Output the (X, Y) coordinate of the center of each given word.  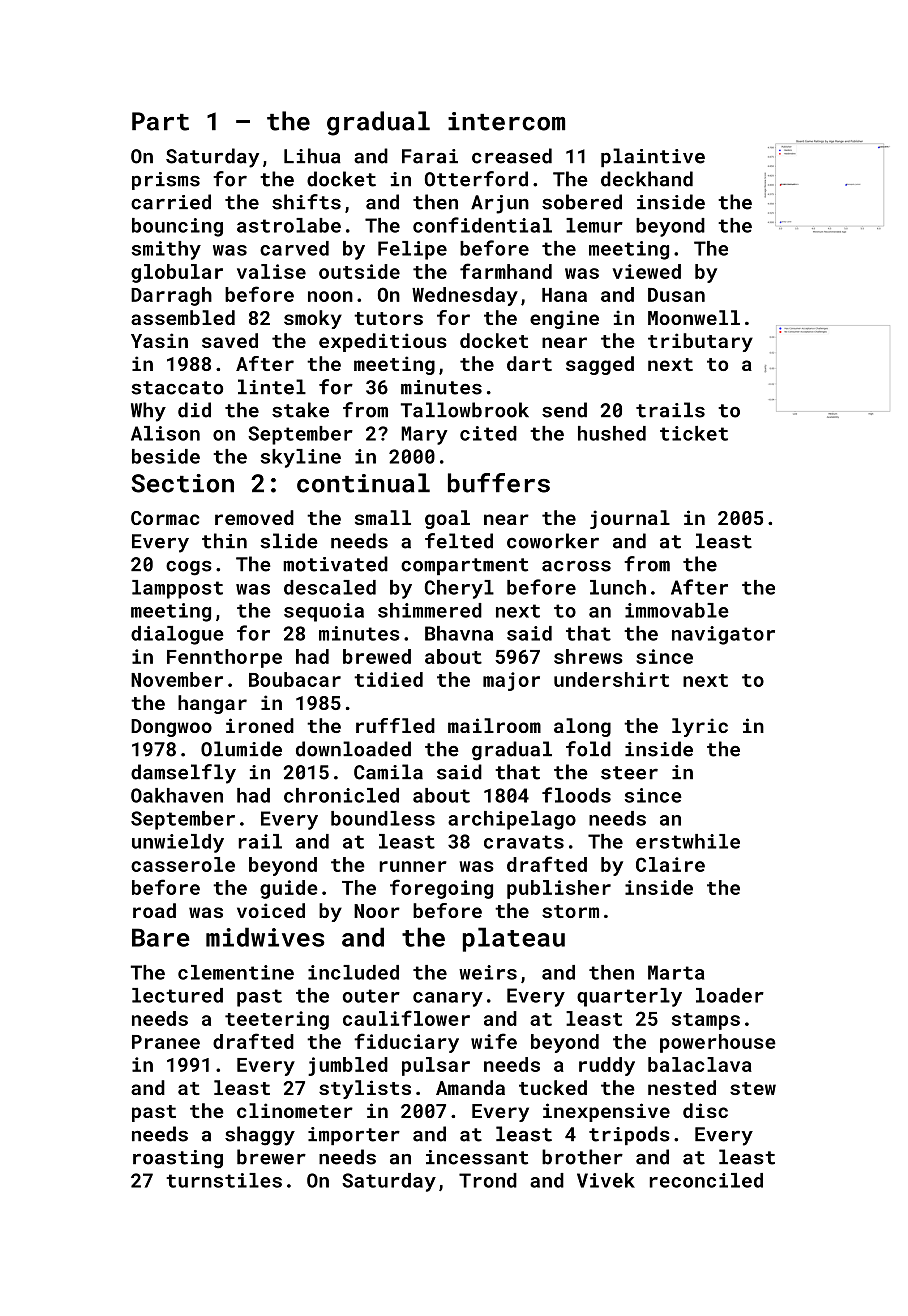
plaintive (653, 157)
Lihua (312, 156)
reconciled (706, 1180)
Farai (430, 156)
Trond (488, 1180)
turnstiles (224, 1180)
